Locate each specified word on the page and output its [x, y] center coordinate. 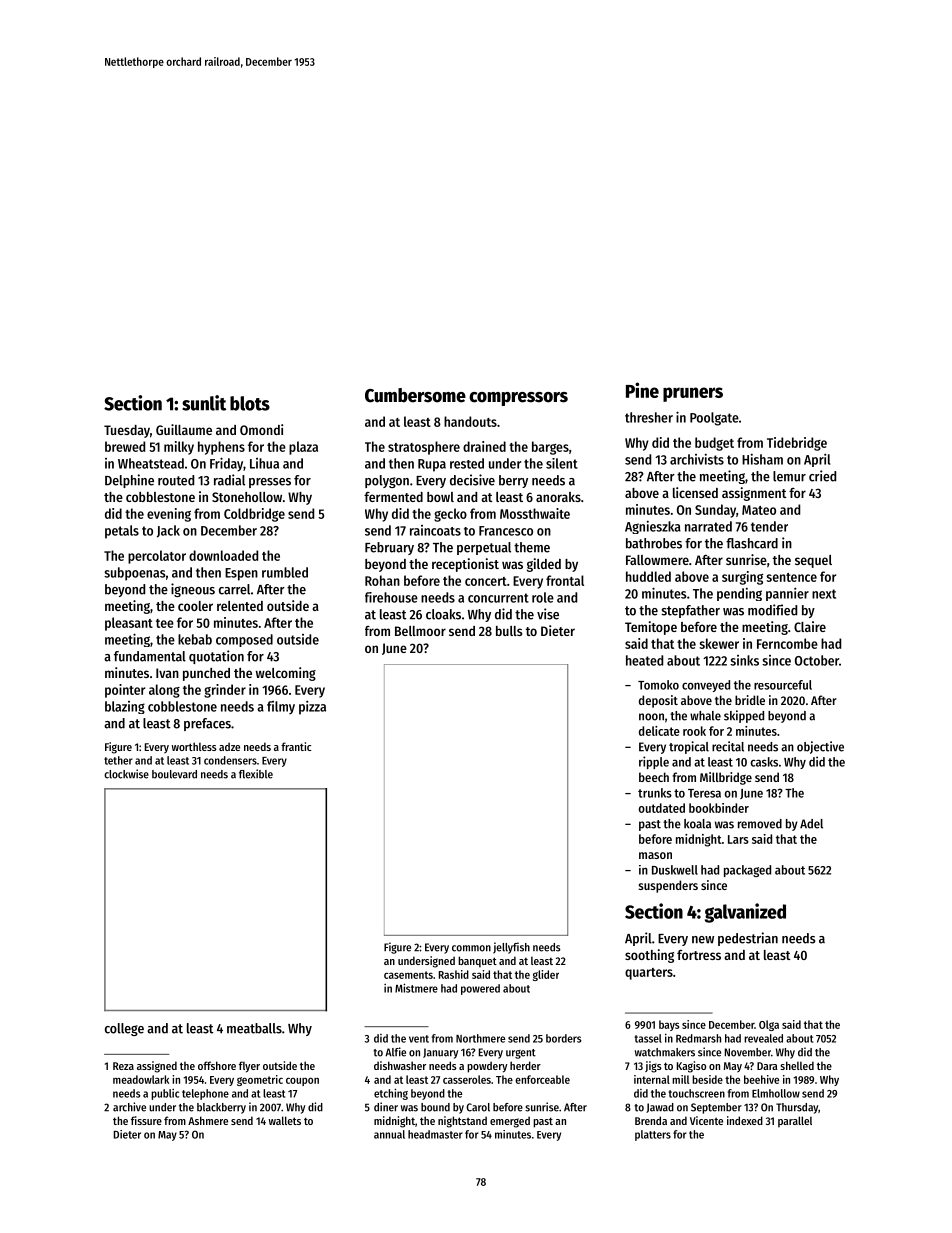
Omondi [261, 429]
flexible [256, 774]
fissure [146, 1120]
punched [206, 674]
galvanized [745, 913]
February [389, 548]
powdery [487, 1067]
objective [820, 747]
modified [772, 610]
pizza [312, 708]
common [471, 948]
